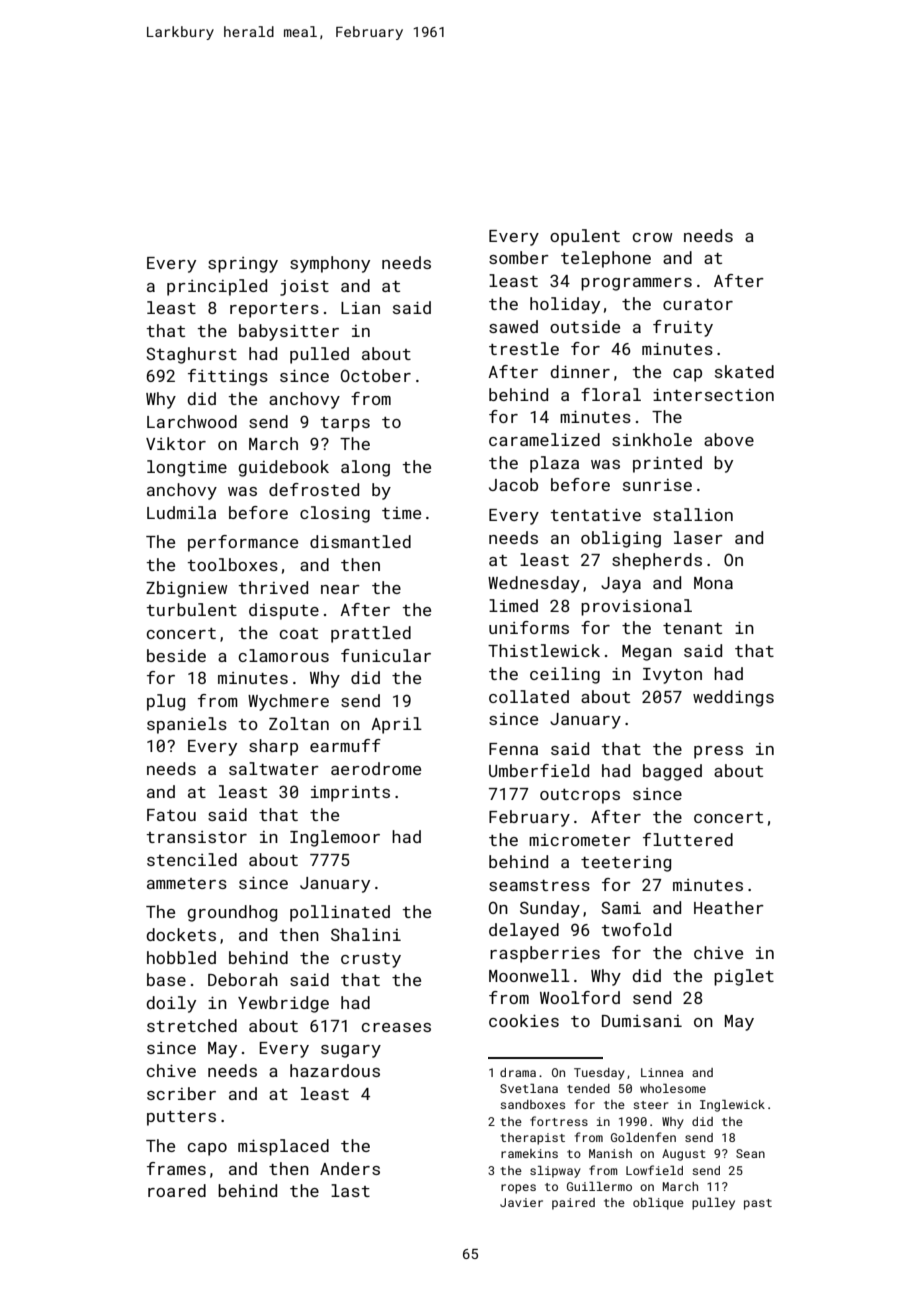 This image has height=1311, width=924. Describe the element at coordinates (698, 304) in the image. I see `curator` at that location.
